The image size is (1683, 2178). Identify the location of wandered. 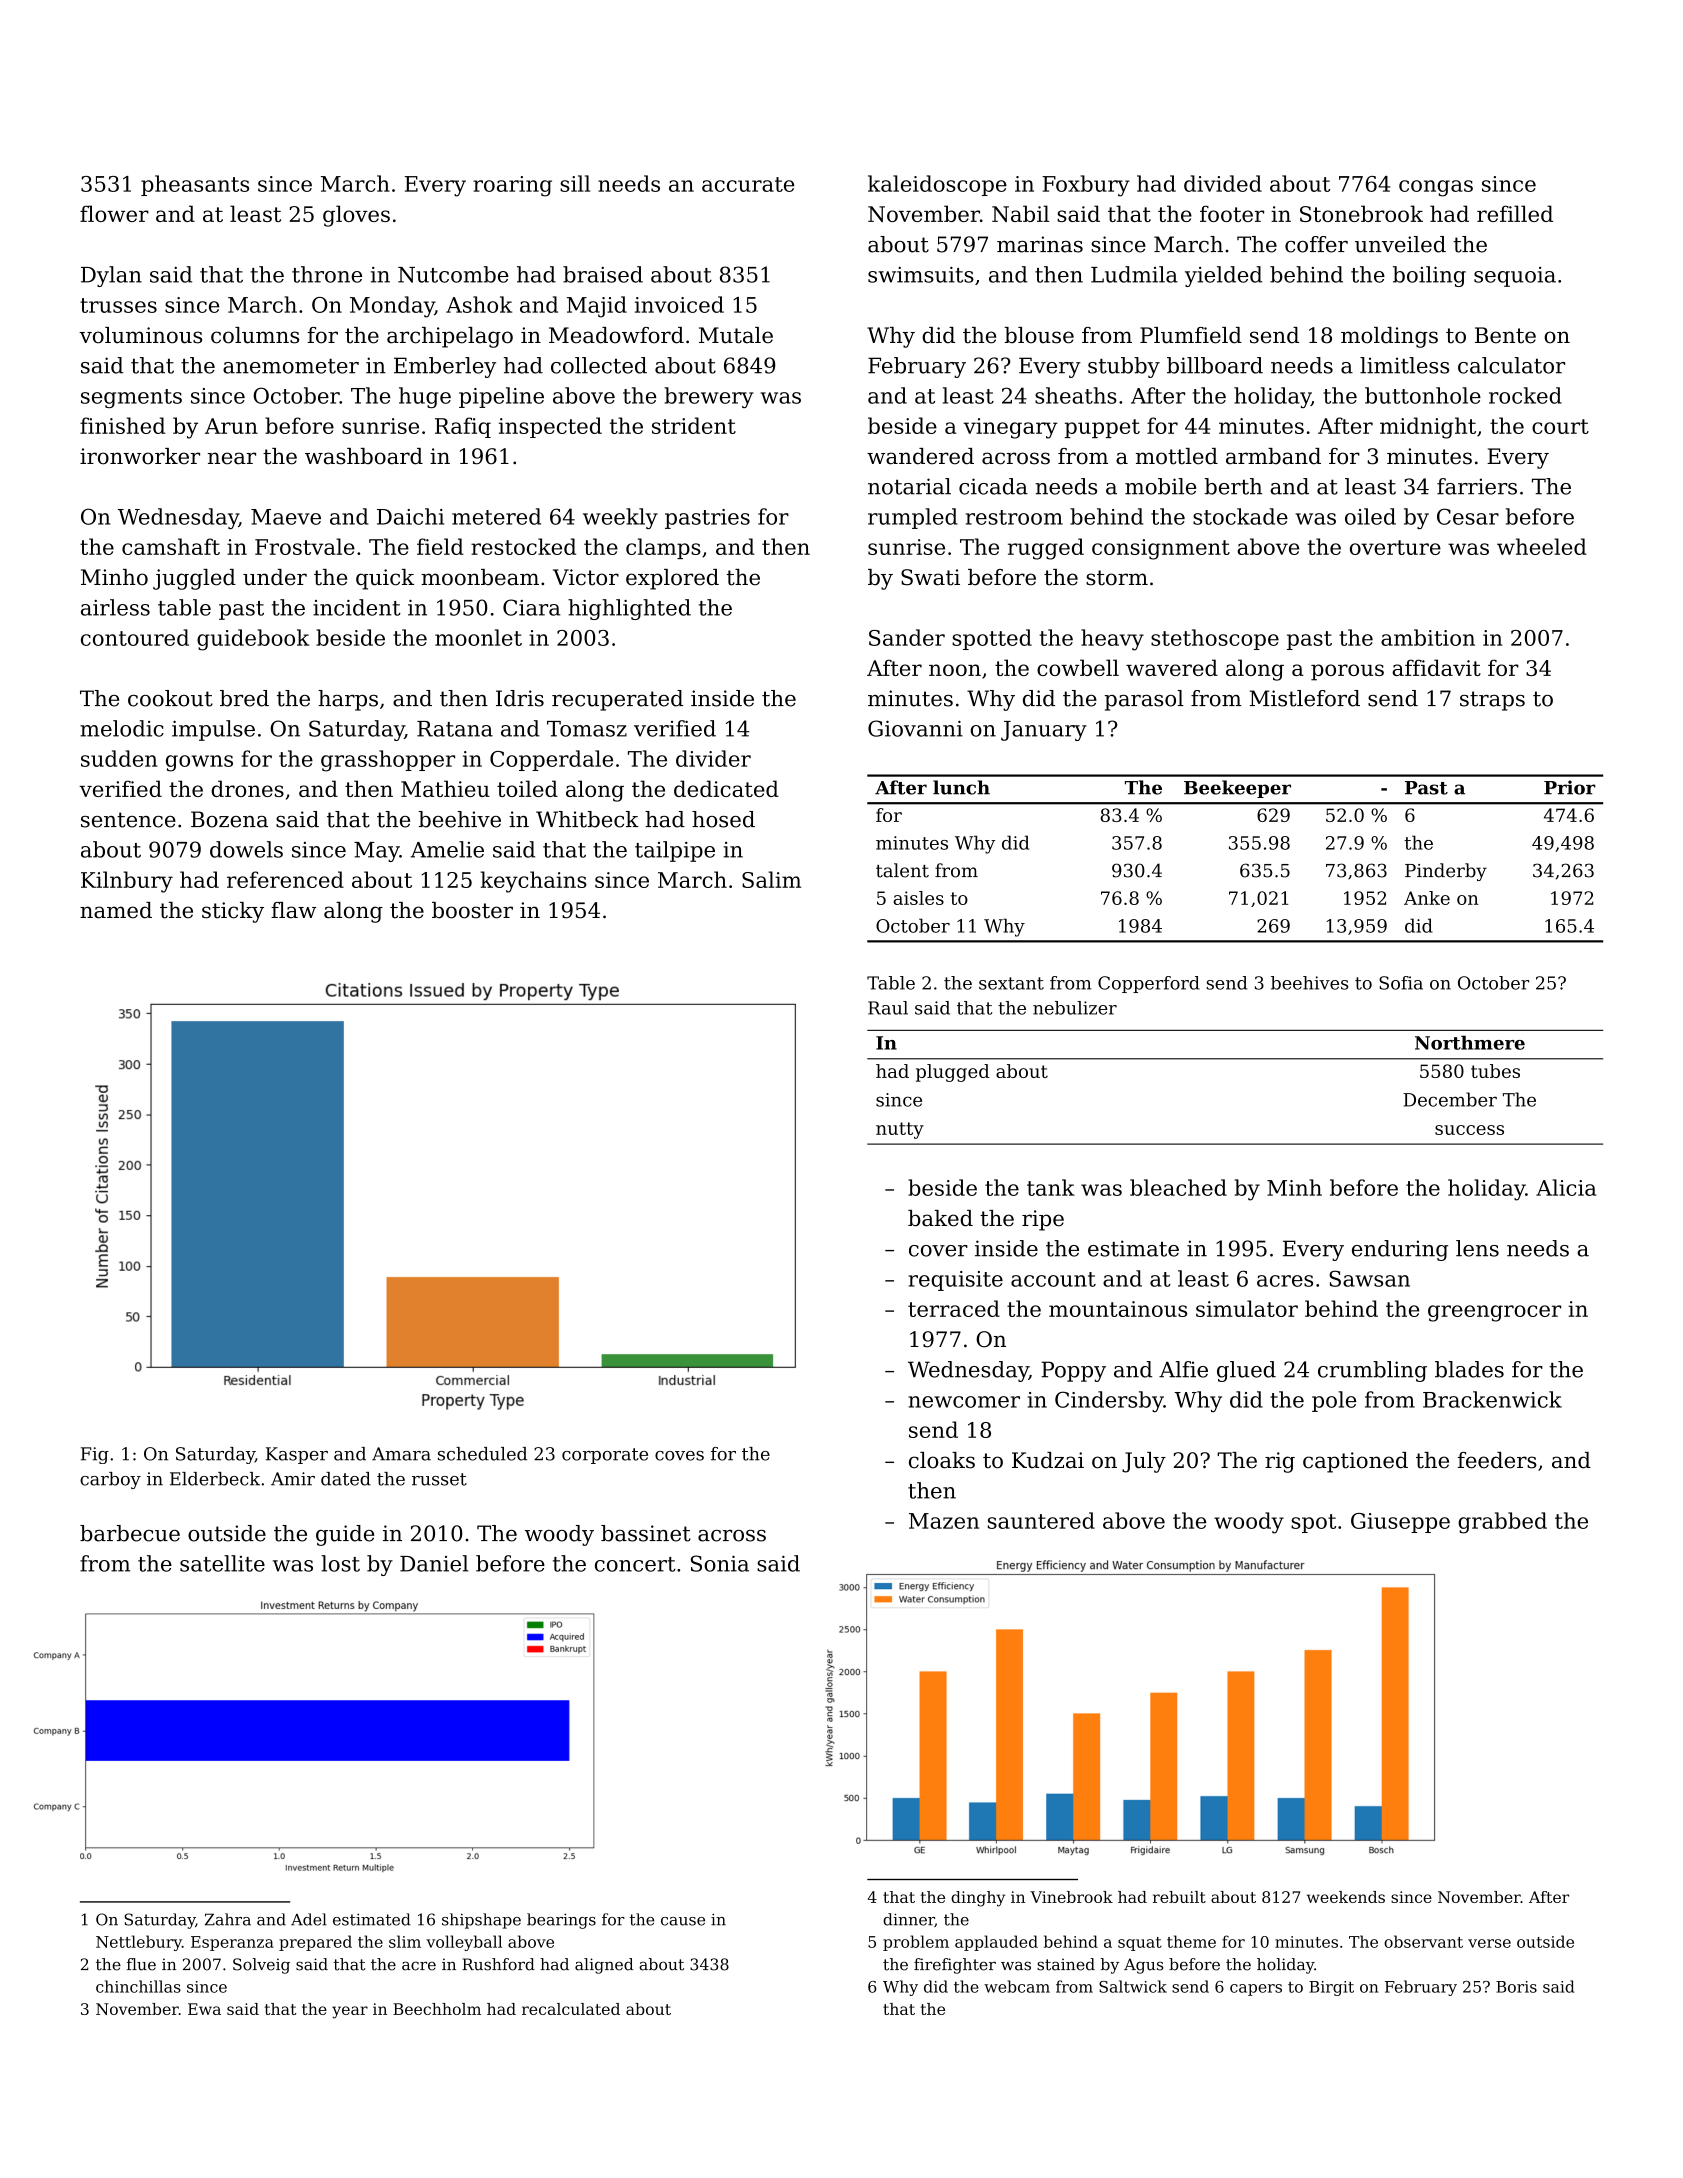
(920, 456).
